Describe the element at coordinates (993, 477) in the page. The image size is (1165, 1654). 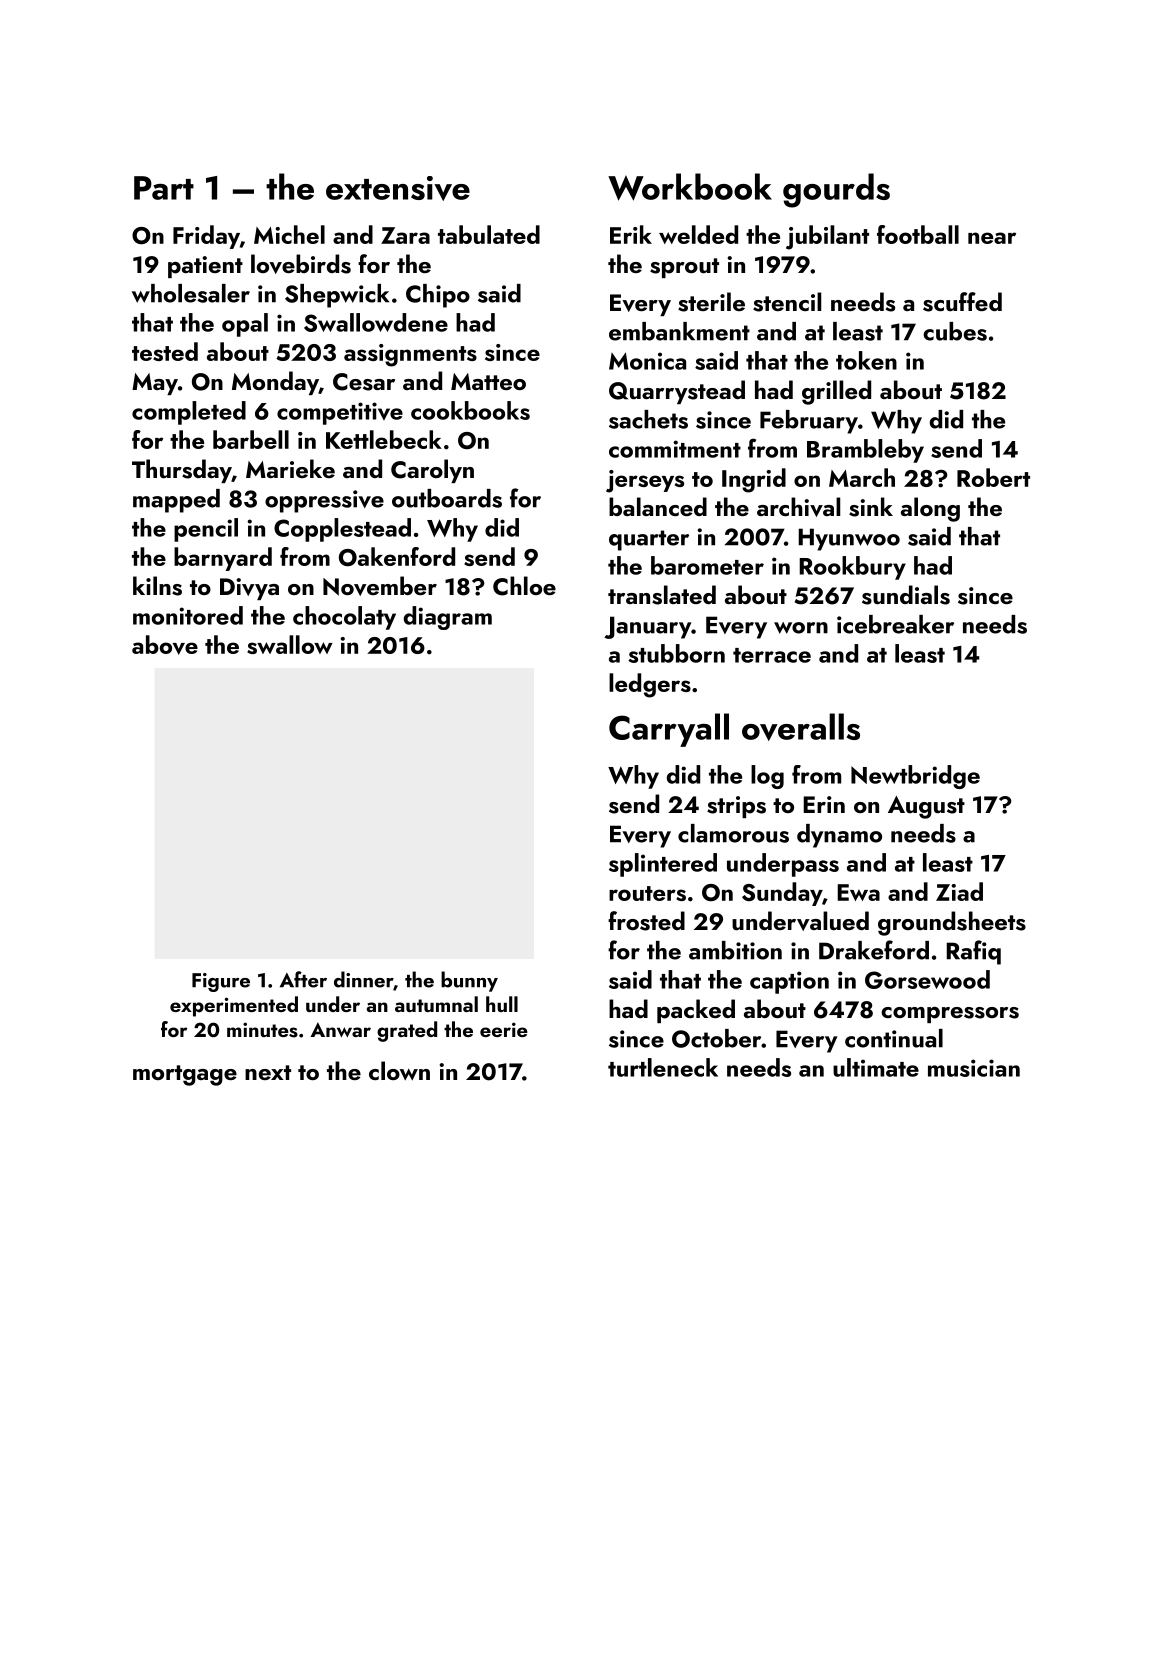
I see `Robert` at that location.
